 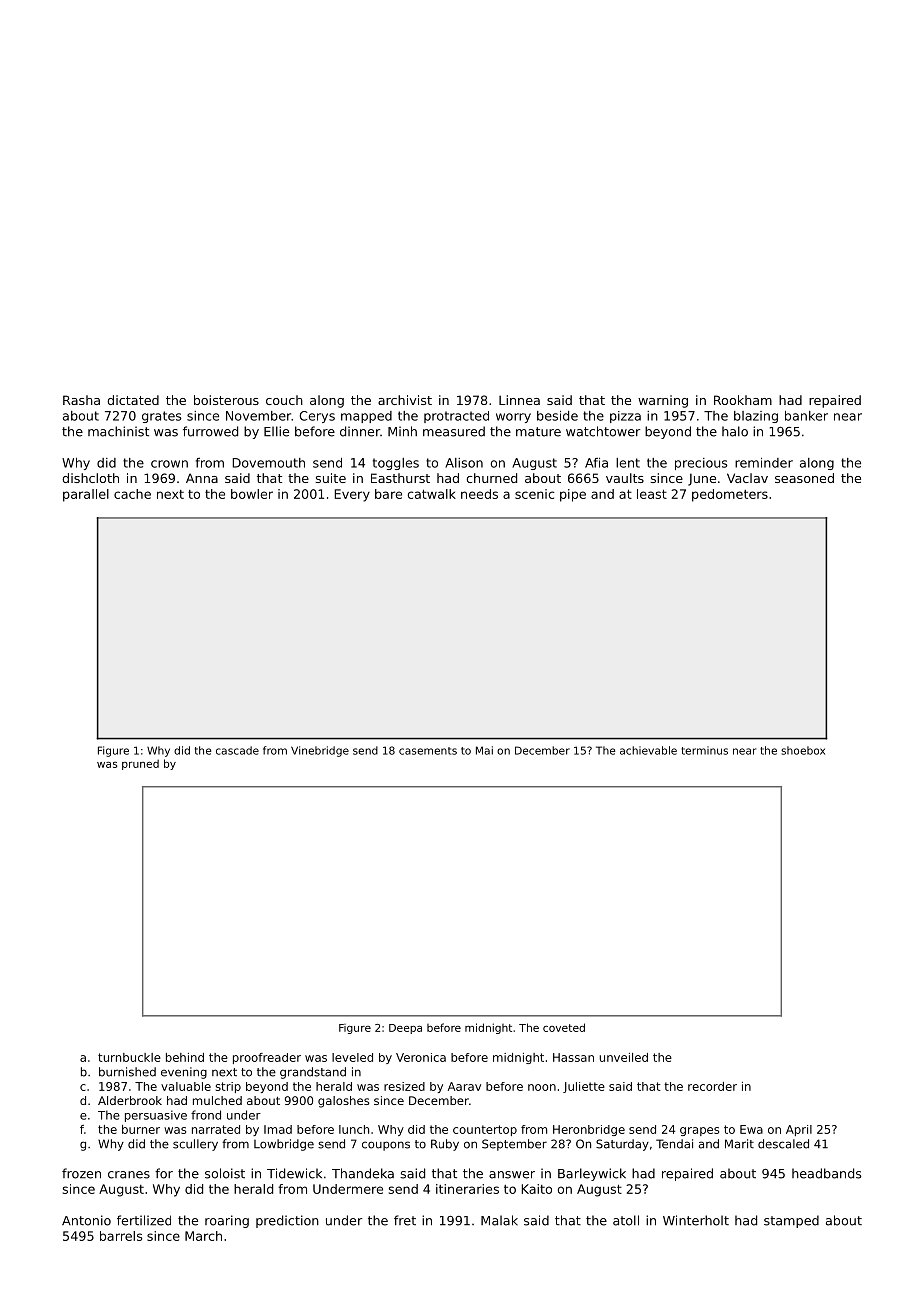 What do you see at coordinates (484, 750) in the image?
I see `Mai` at bounding box center [484, 750].
